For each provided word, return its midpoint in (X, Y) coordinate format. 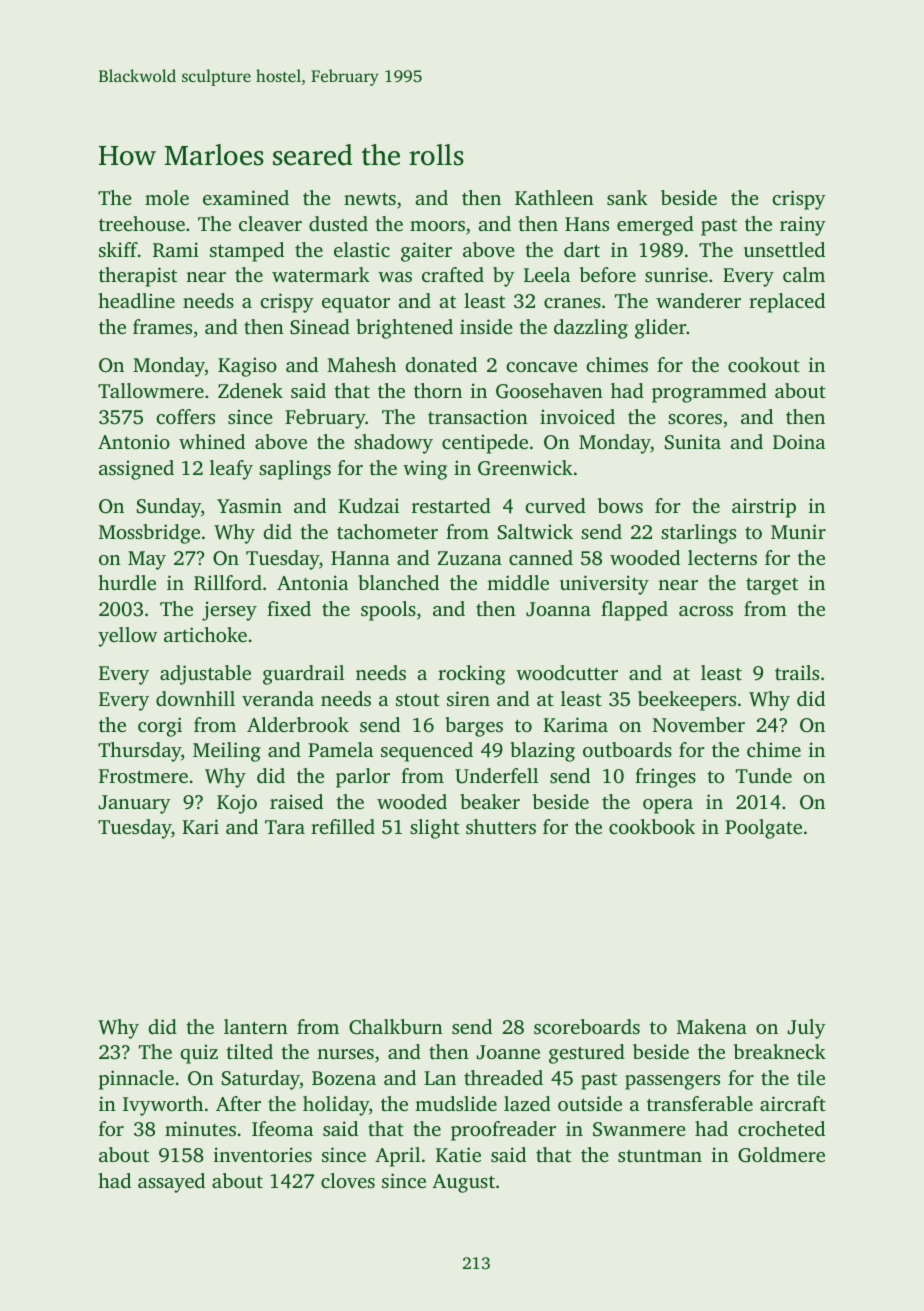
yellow (127, 637)
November (699, 724)
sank (627, 197)
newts (370, 199)
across (706, 611)
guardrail (303, 675)
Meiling (227, 752)
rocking (471, 675)
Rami (176, 250)
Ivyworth (163, 1106)
